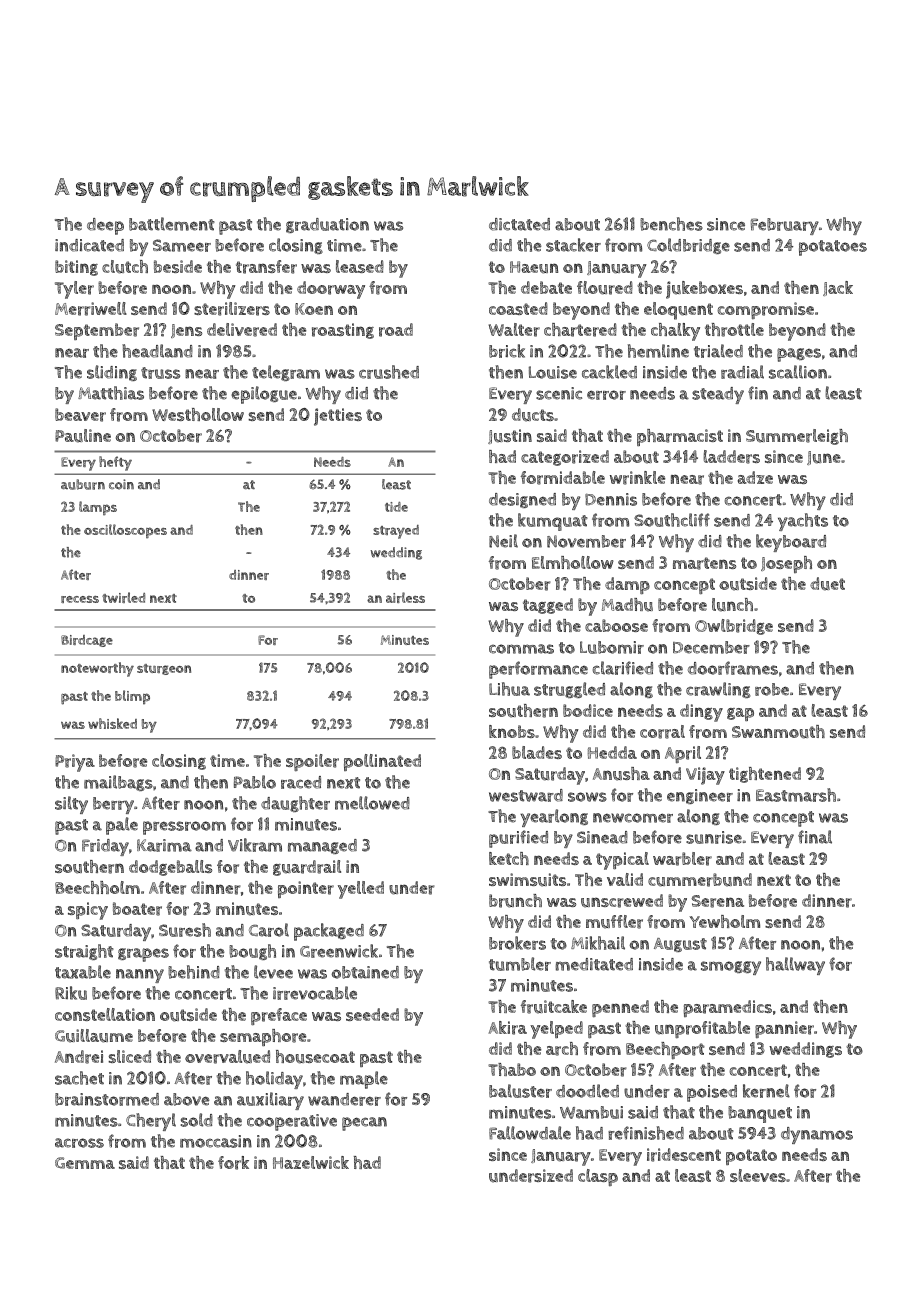  What do you see at coordinates (365, 972) in the page?
I see `obtained` at bounding box center [365, 972].
